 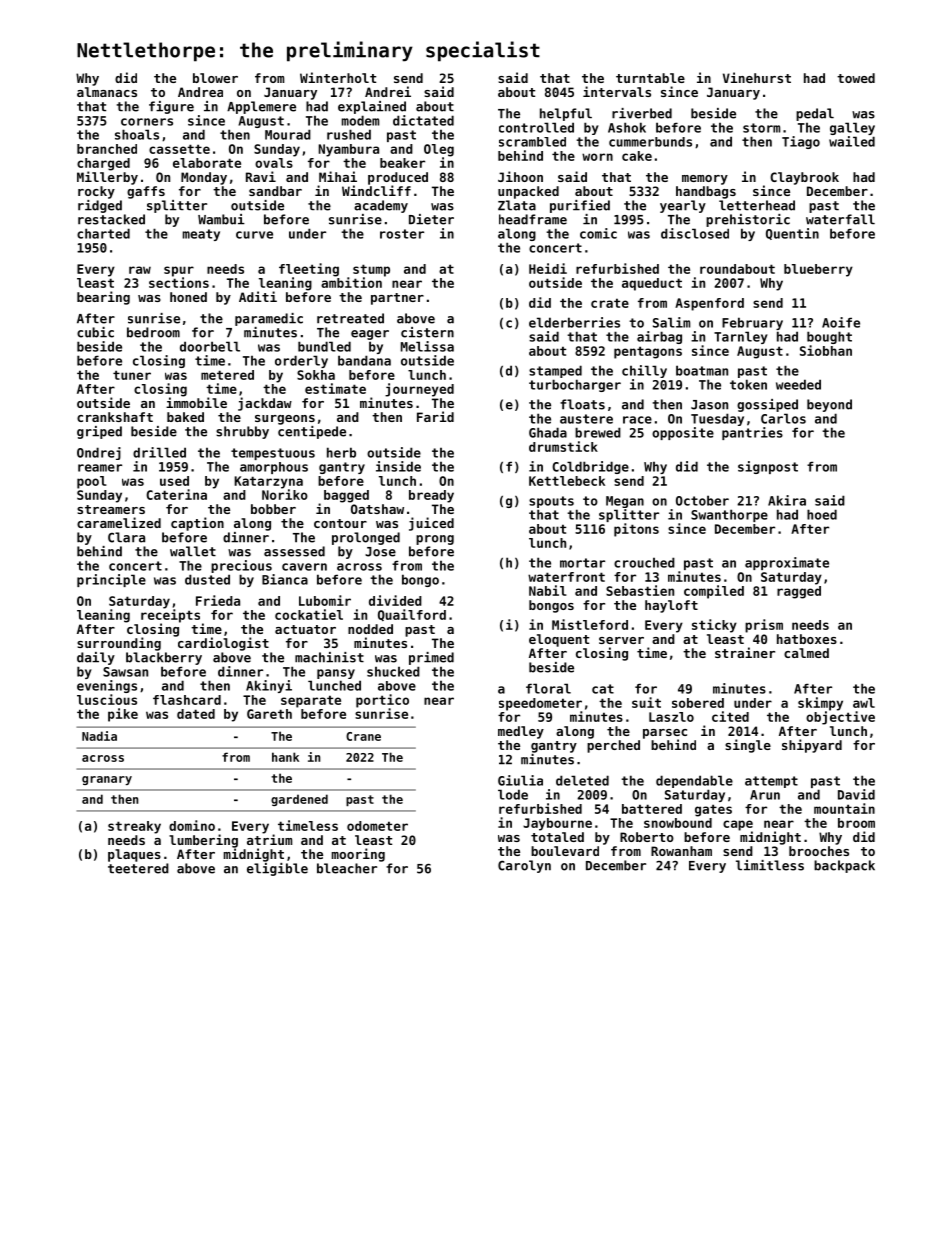 I want to click on Siobhan, so click(x=826, y=350).
